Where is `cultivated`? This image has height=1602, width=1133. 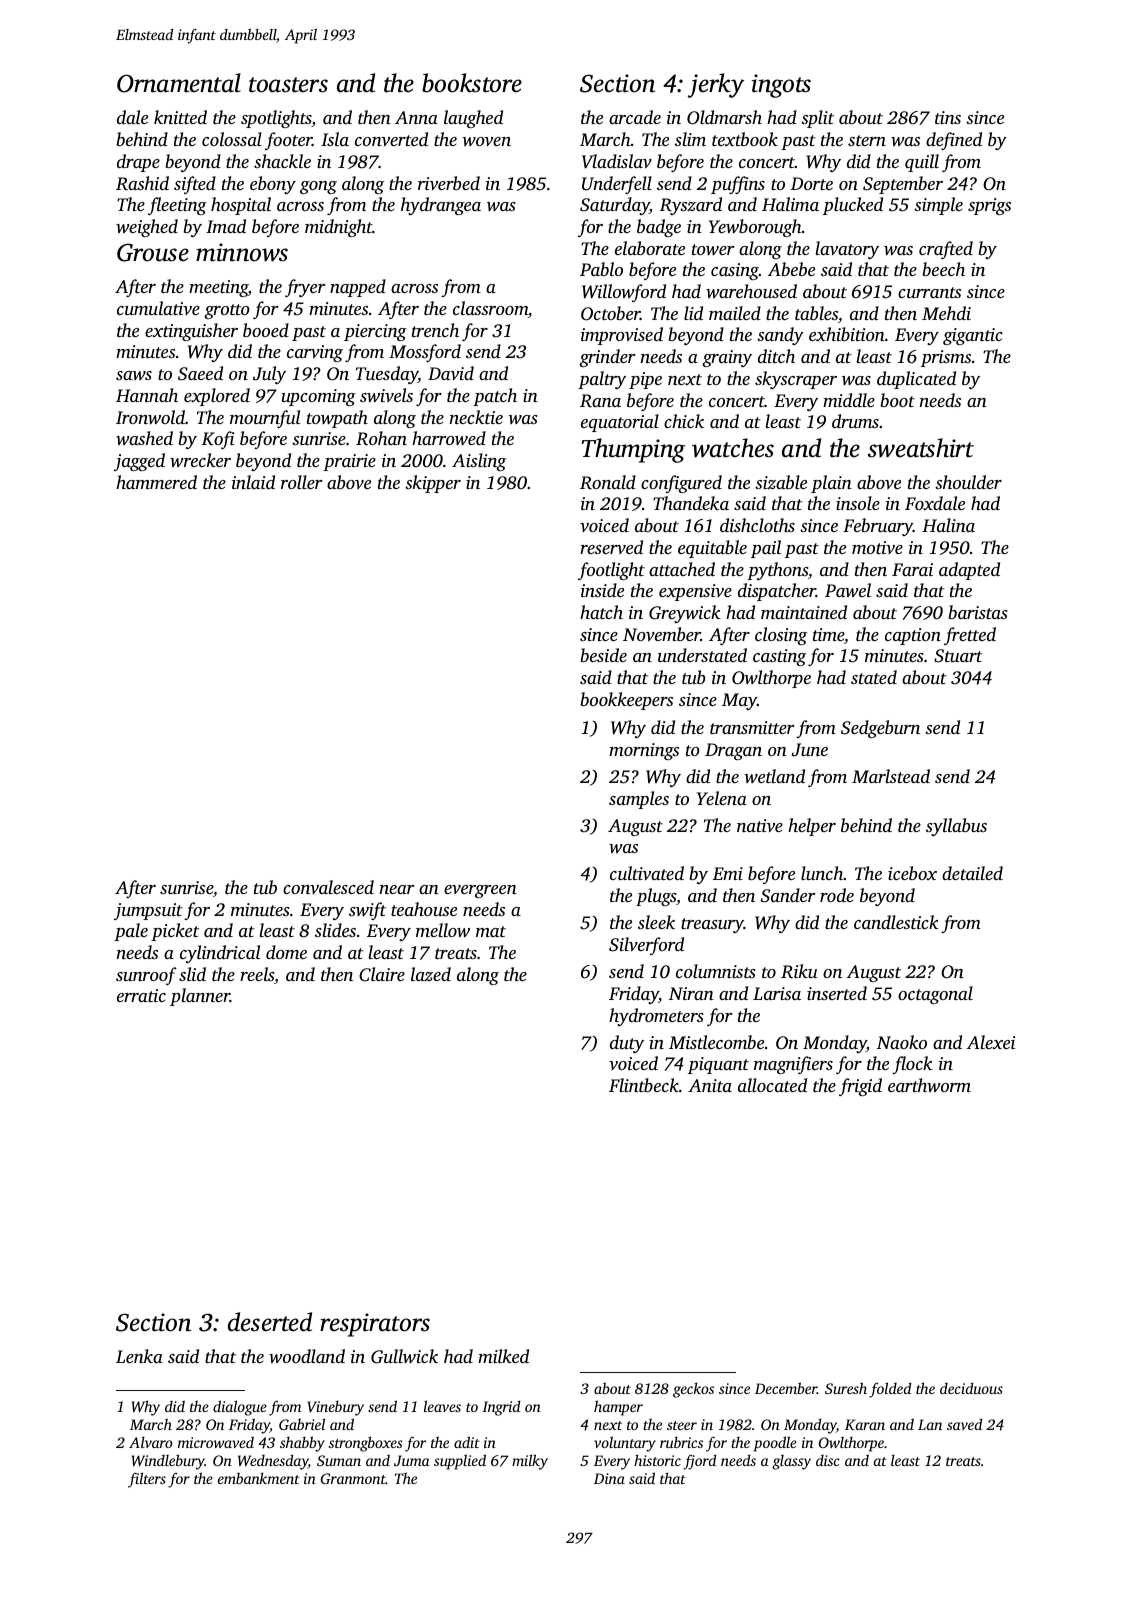
cultivated is located at coordinates (647, 873).
